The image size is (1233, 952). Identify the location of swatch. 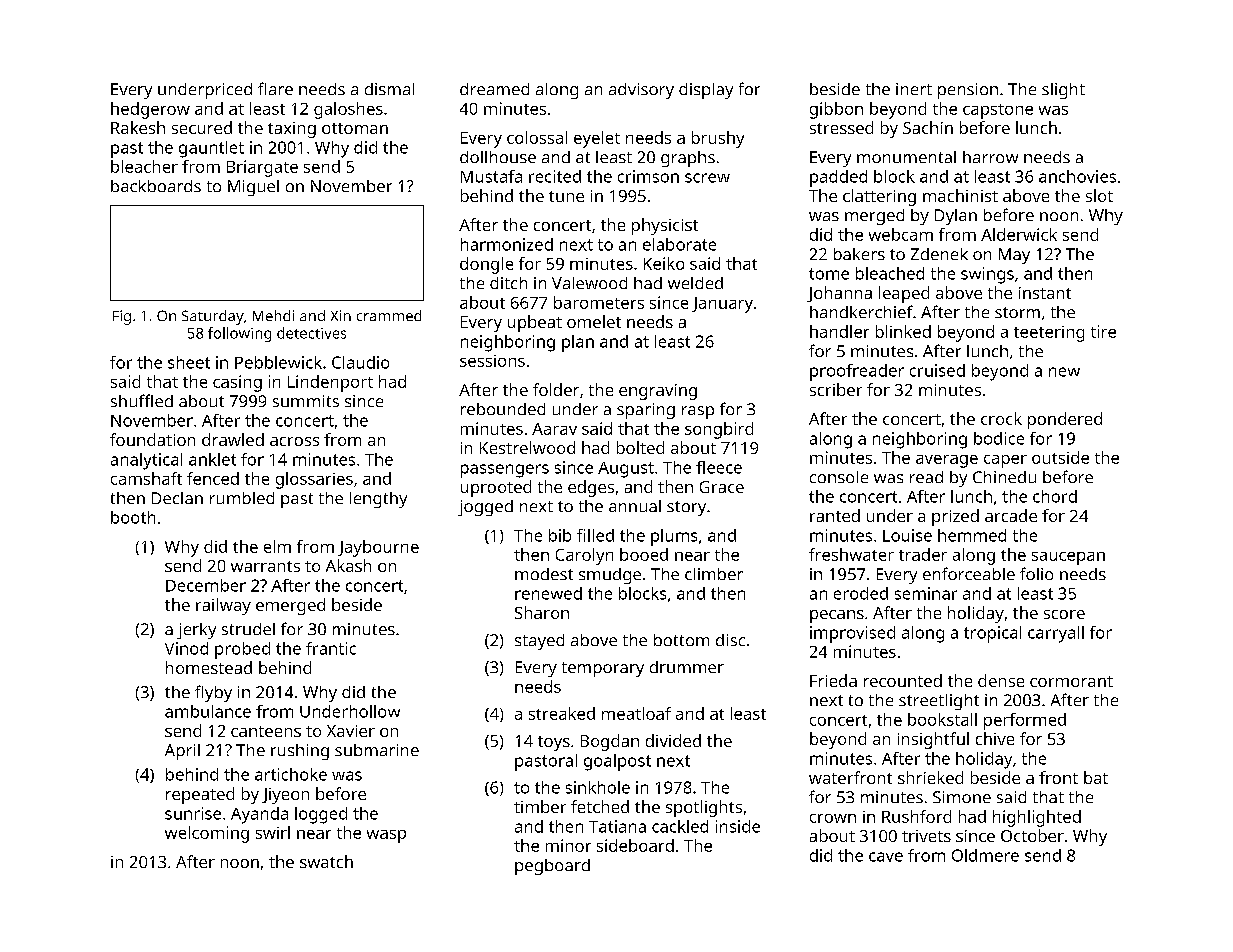
(326, 861).
